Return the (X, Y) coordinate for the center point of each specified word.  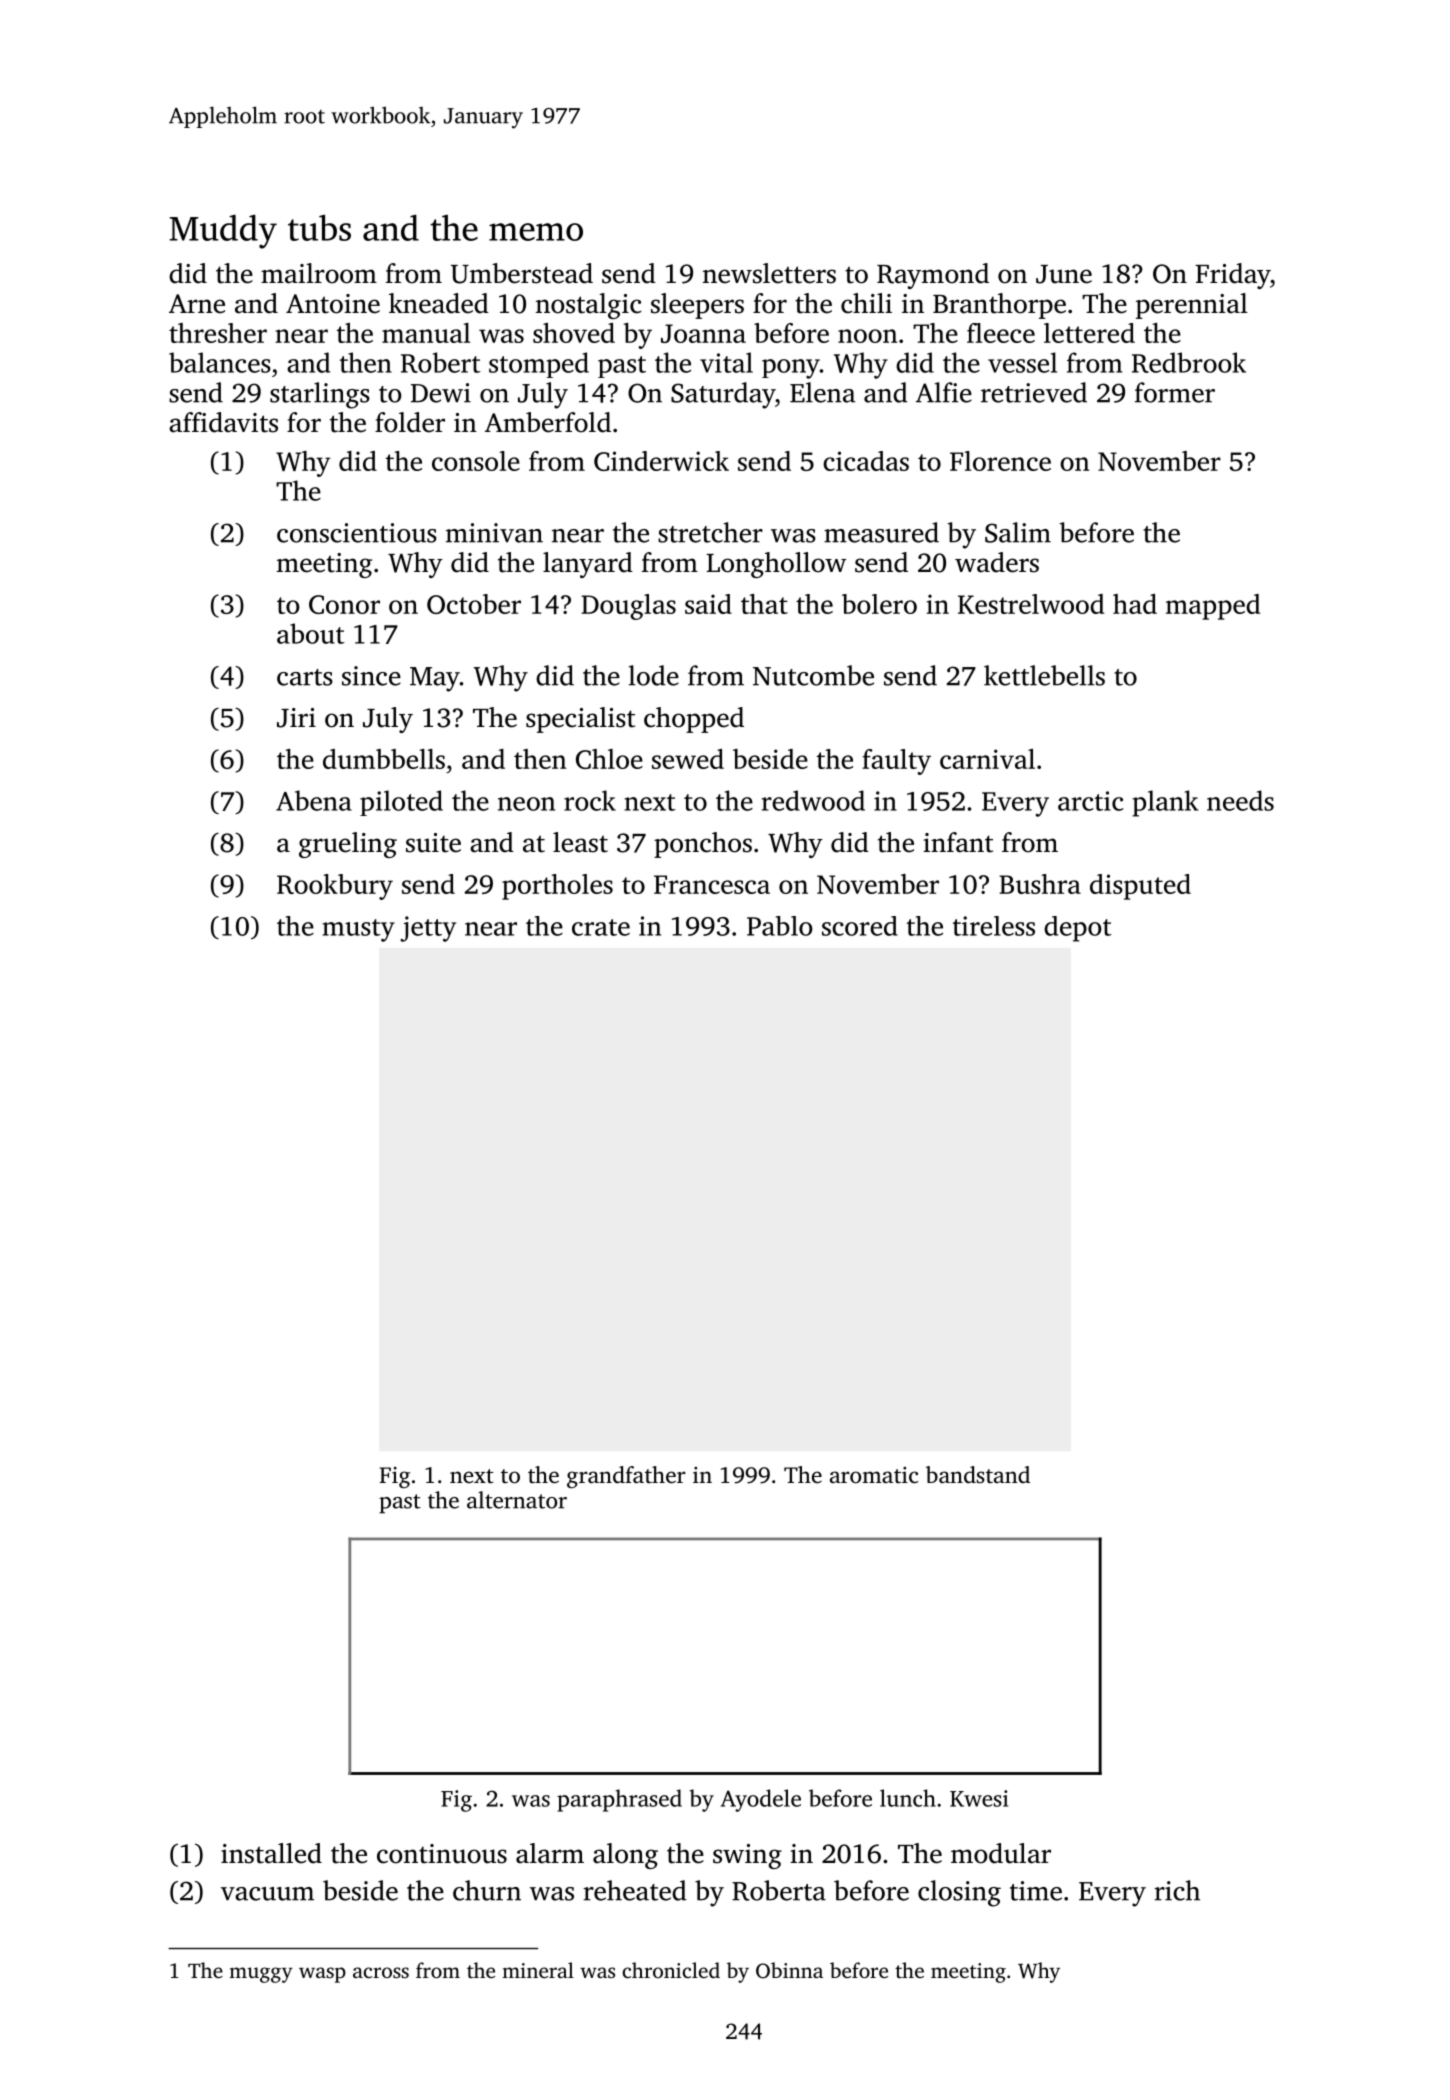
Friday (1232, 276)
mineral (538, 1970)
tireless (994, 926)
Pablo (779, 926)
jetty (428, 929)
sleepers (697, 306)
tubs (319, 227)
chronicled (671, 1970)
